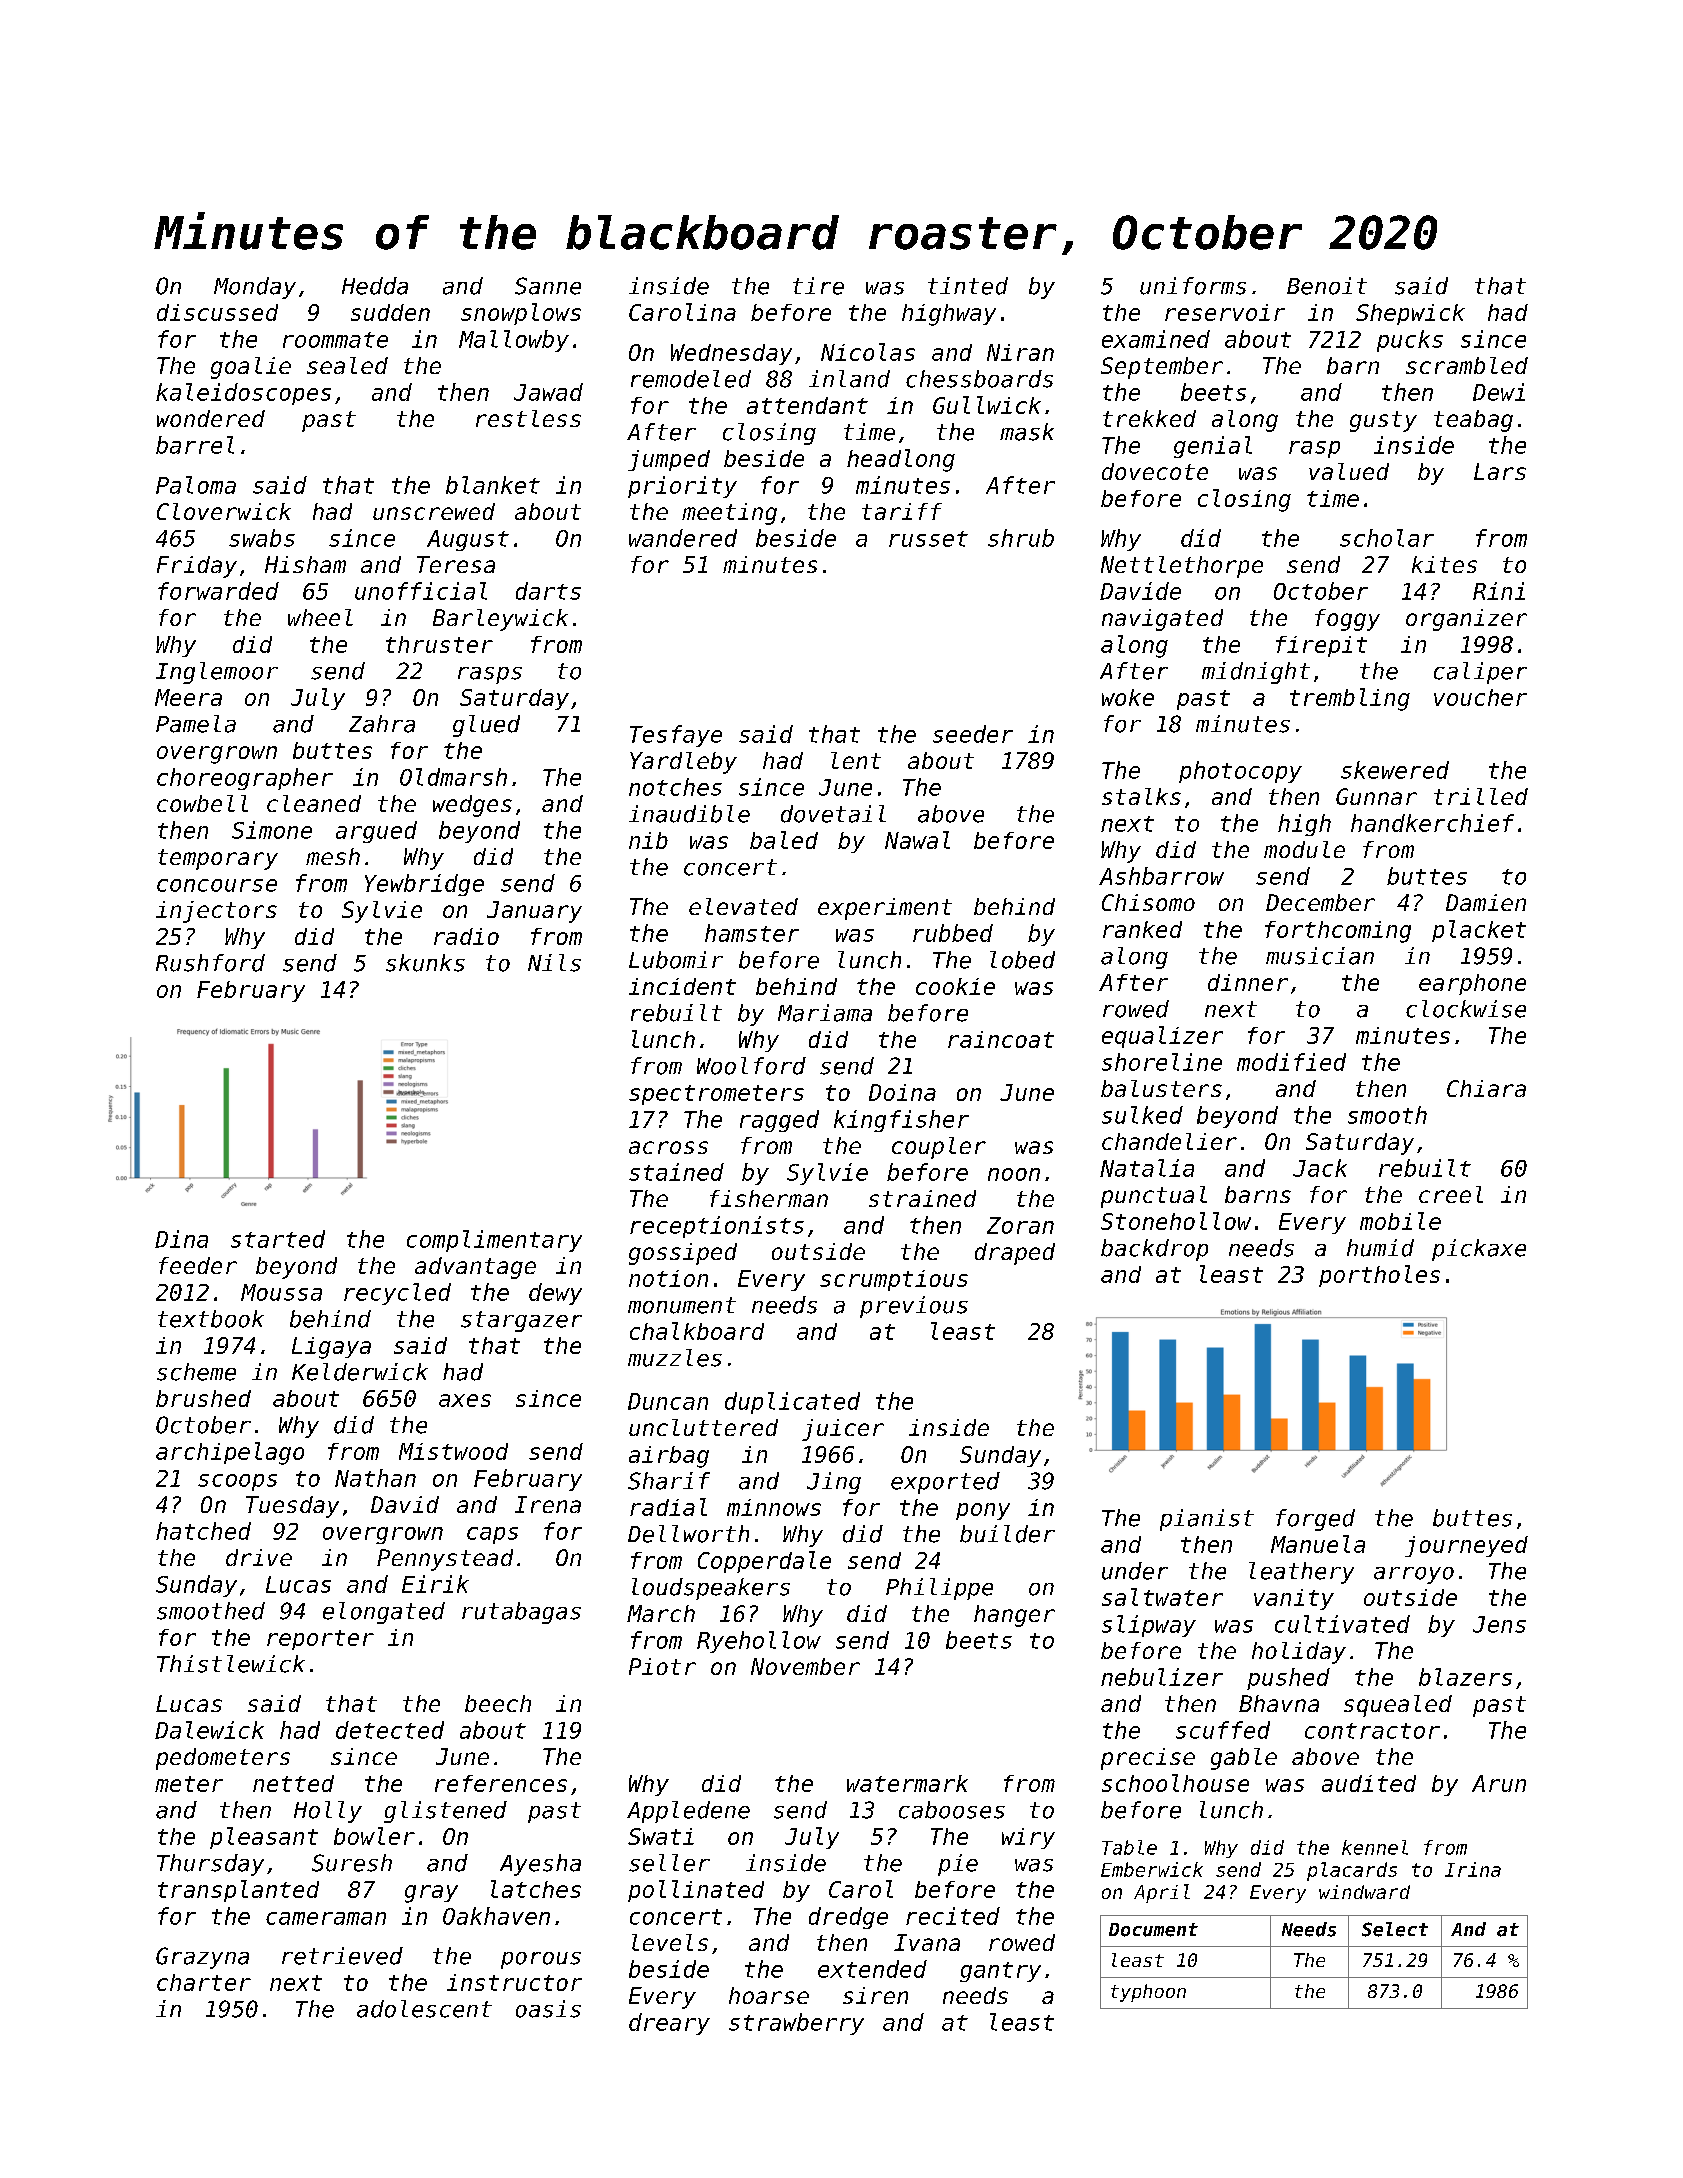 The image size is (1683, 2178). What do you see at coordinates (1473, 1869) in the image?
I see `Irina` at bounding box center [1473, 1869].
